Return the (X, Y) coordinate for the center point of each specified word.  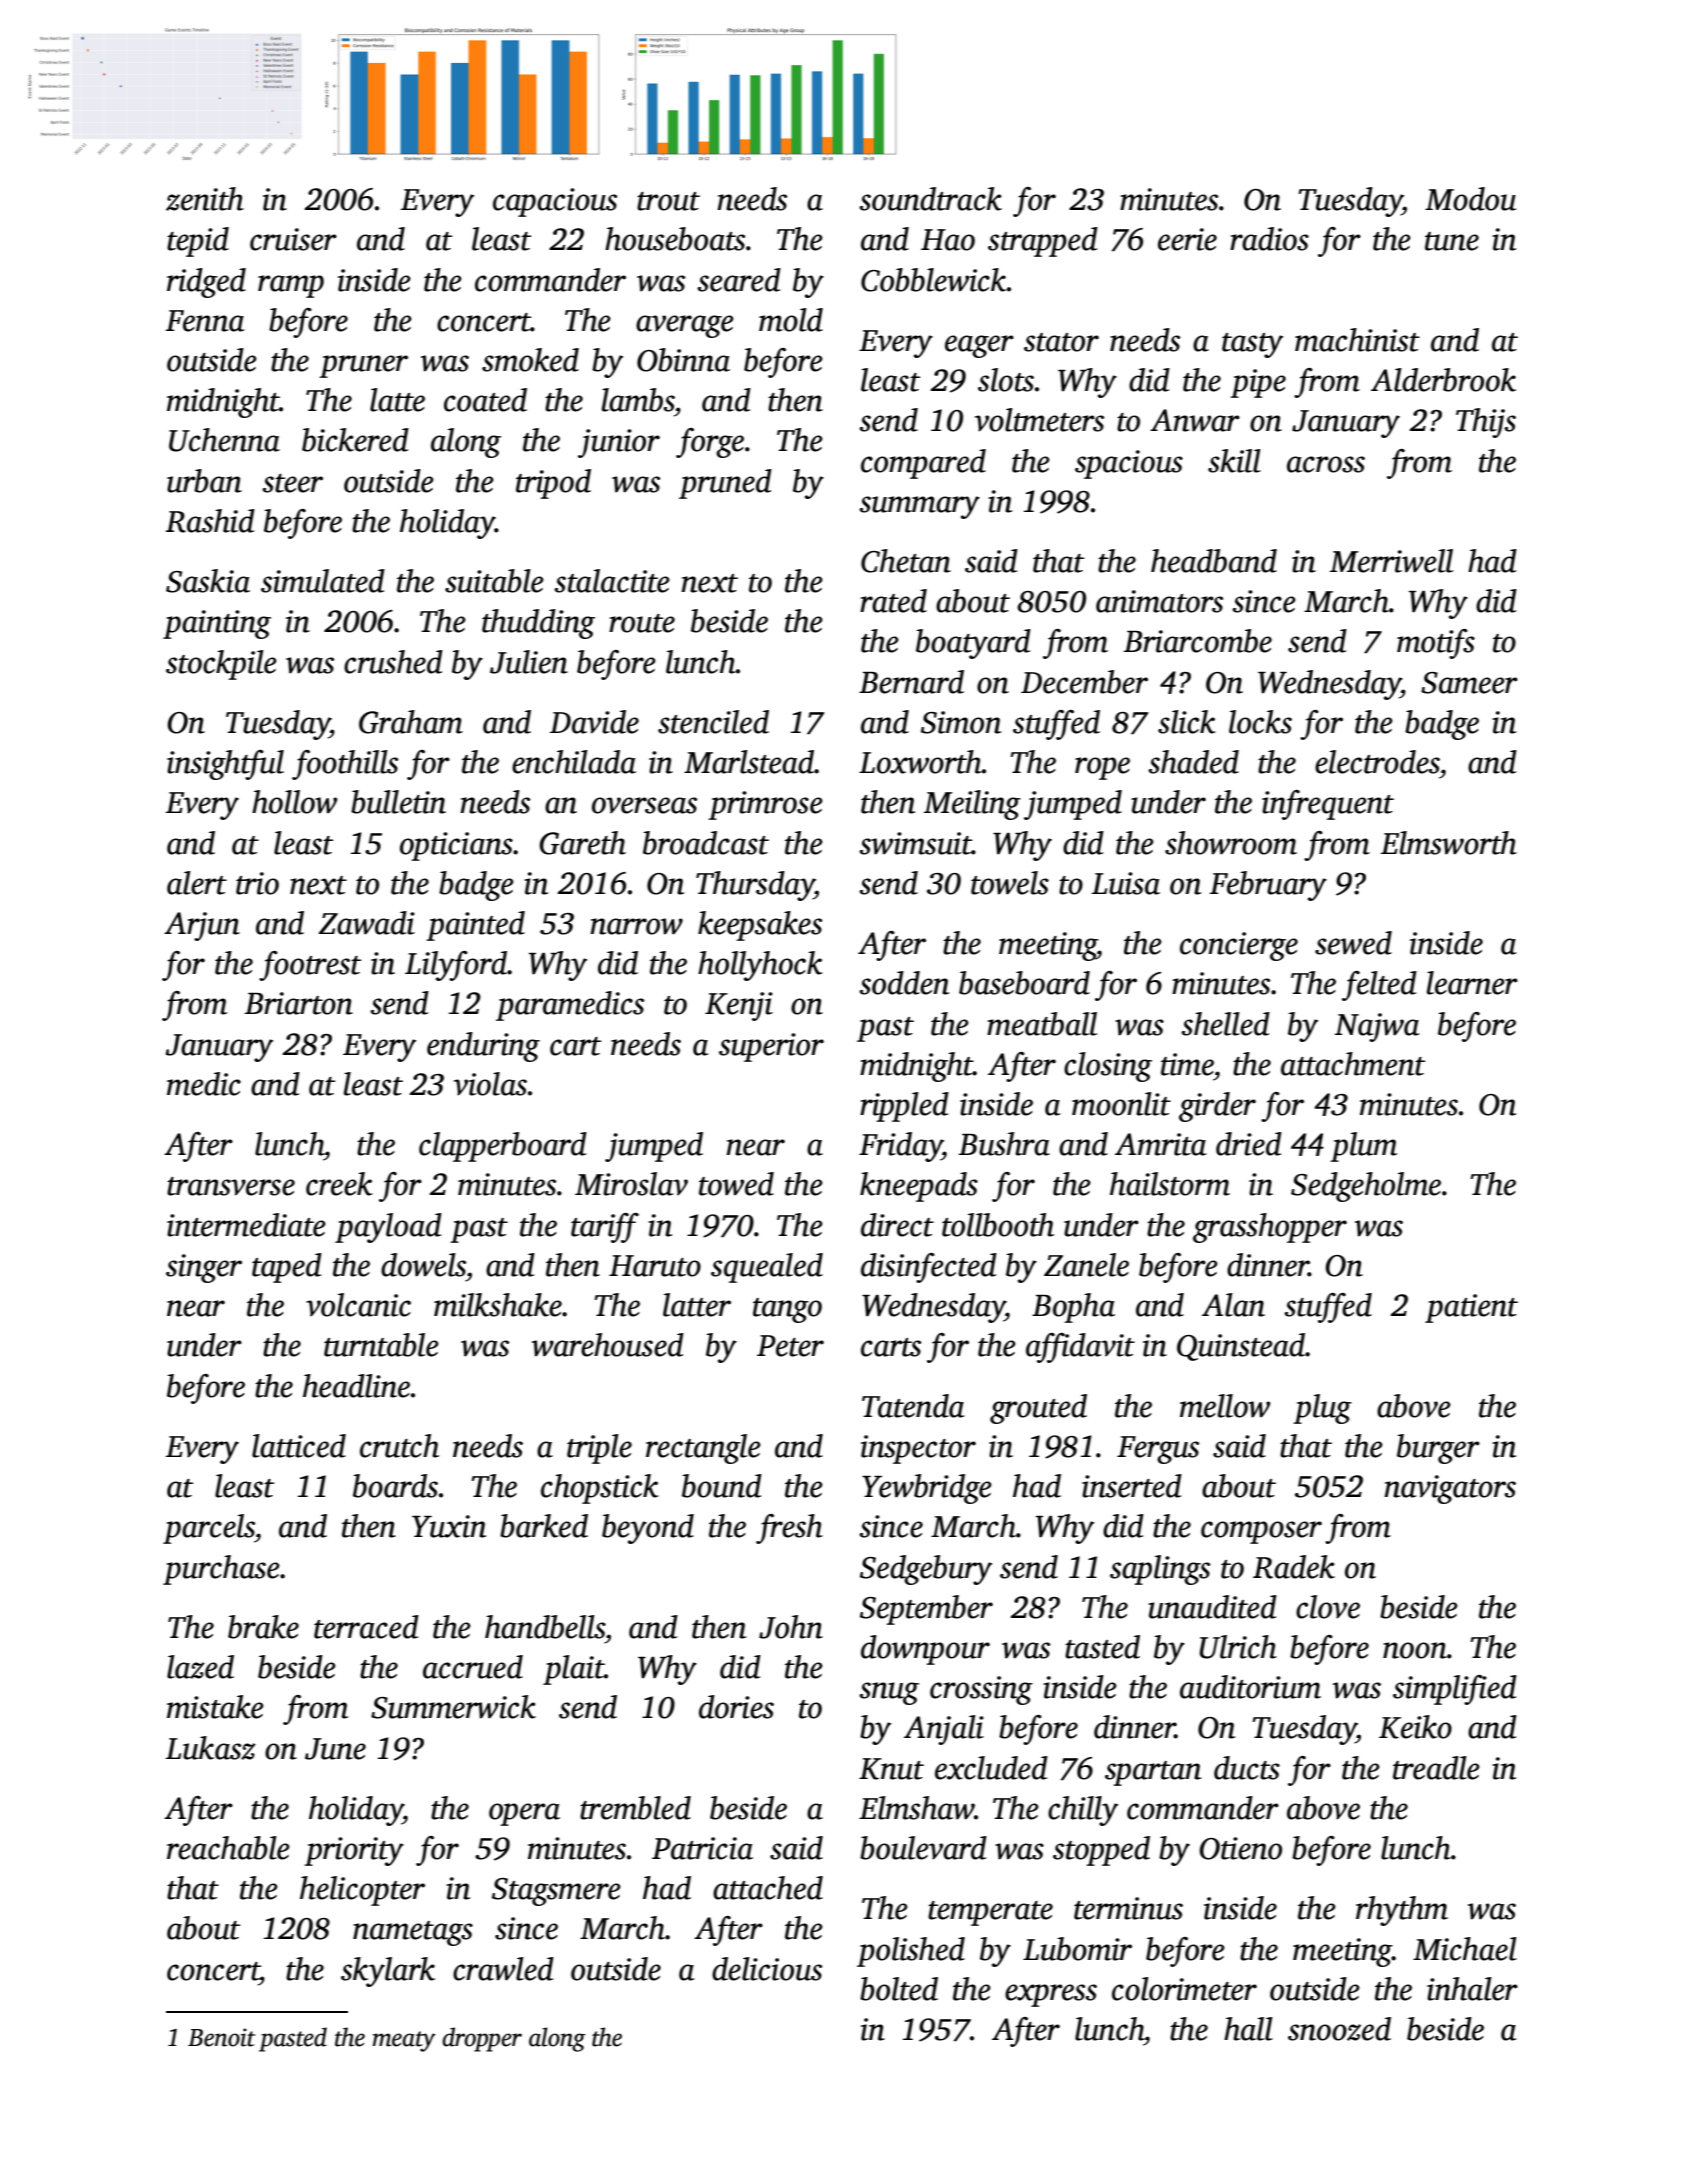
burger (1438, 1449)
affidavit (1080, 1348)
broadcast (706, 843)
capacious (555, 202)
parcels (209, 1529)
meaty (404, 2041)
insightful (225, 765)
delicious (767, 1969)
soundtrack (930, 199)
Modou (1470, 199)
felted (1379, 986)
